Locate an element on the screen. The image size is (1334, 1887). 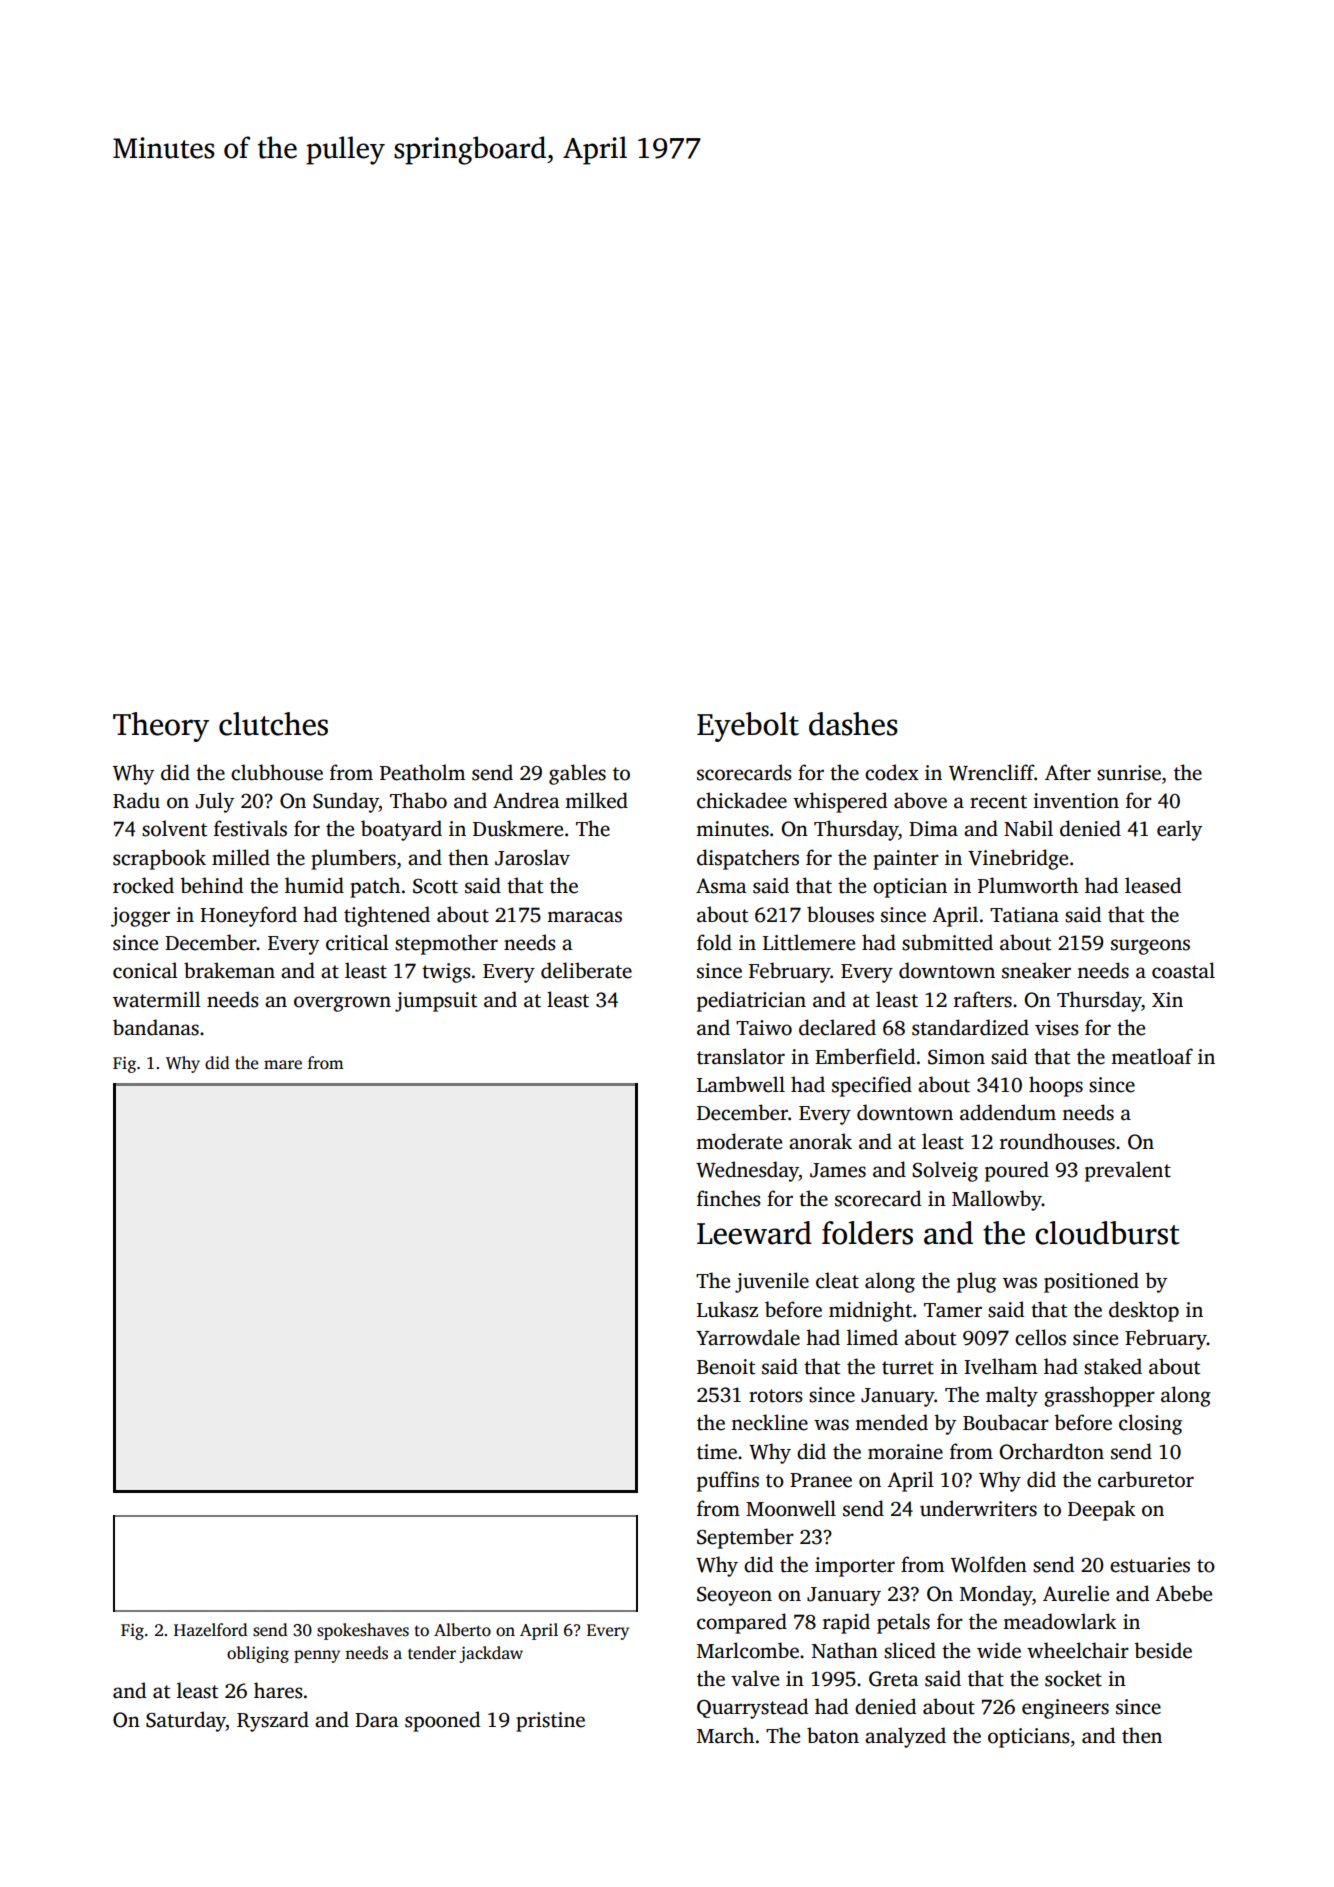
Leeward is located at coordinates (754, 1233).
